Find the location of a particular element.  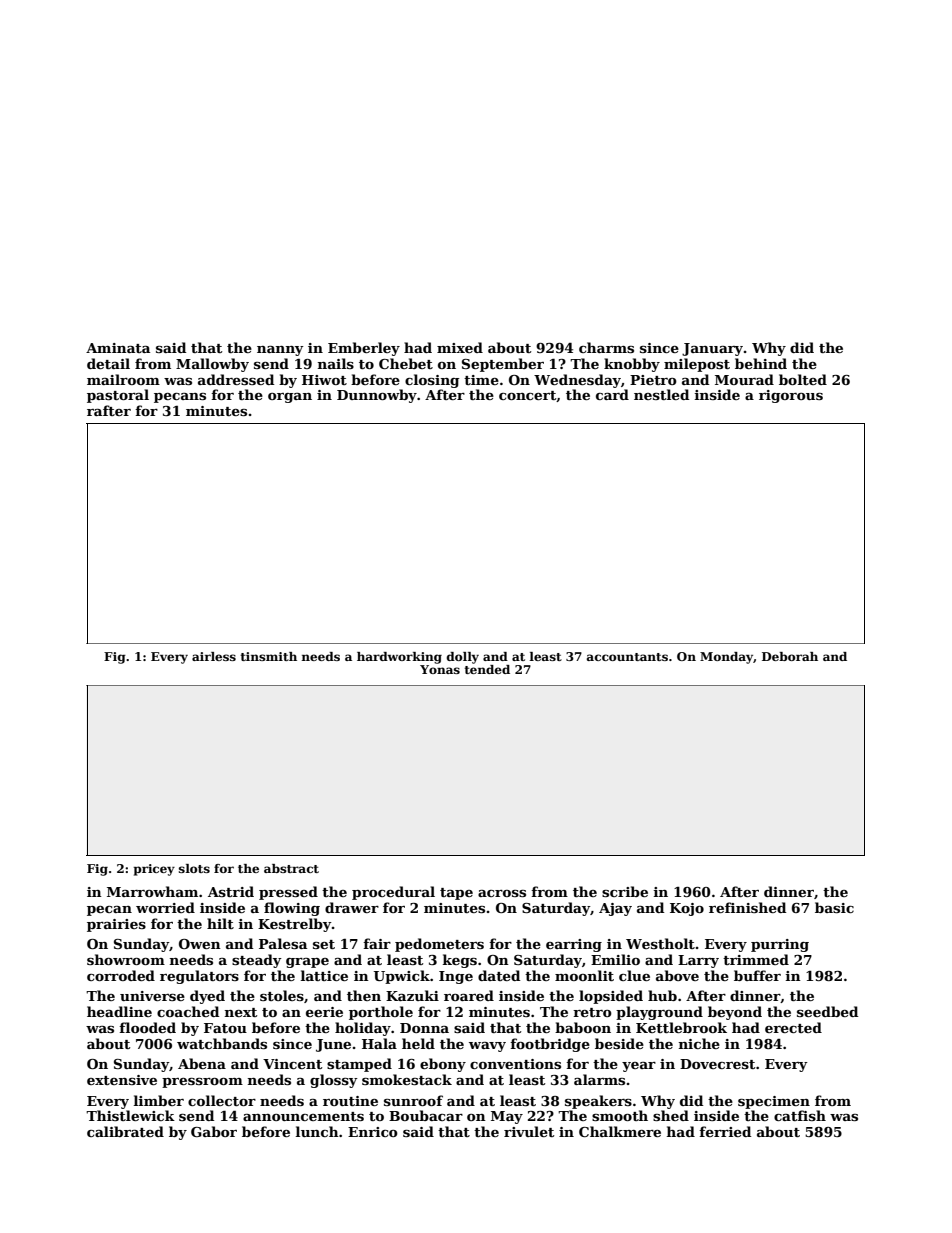

tape is located at coordinates (456, 894).
